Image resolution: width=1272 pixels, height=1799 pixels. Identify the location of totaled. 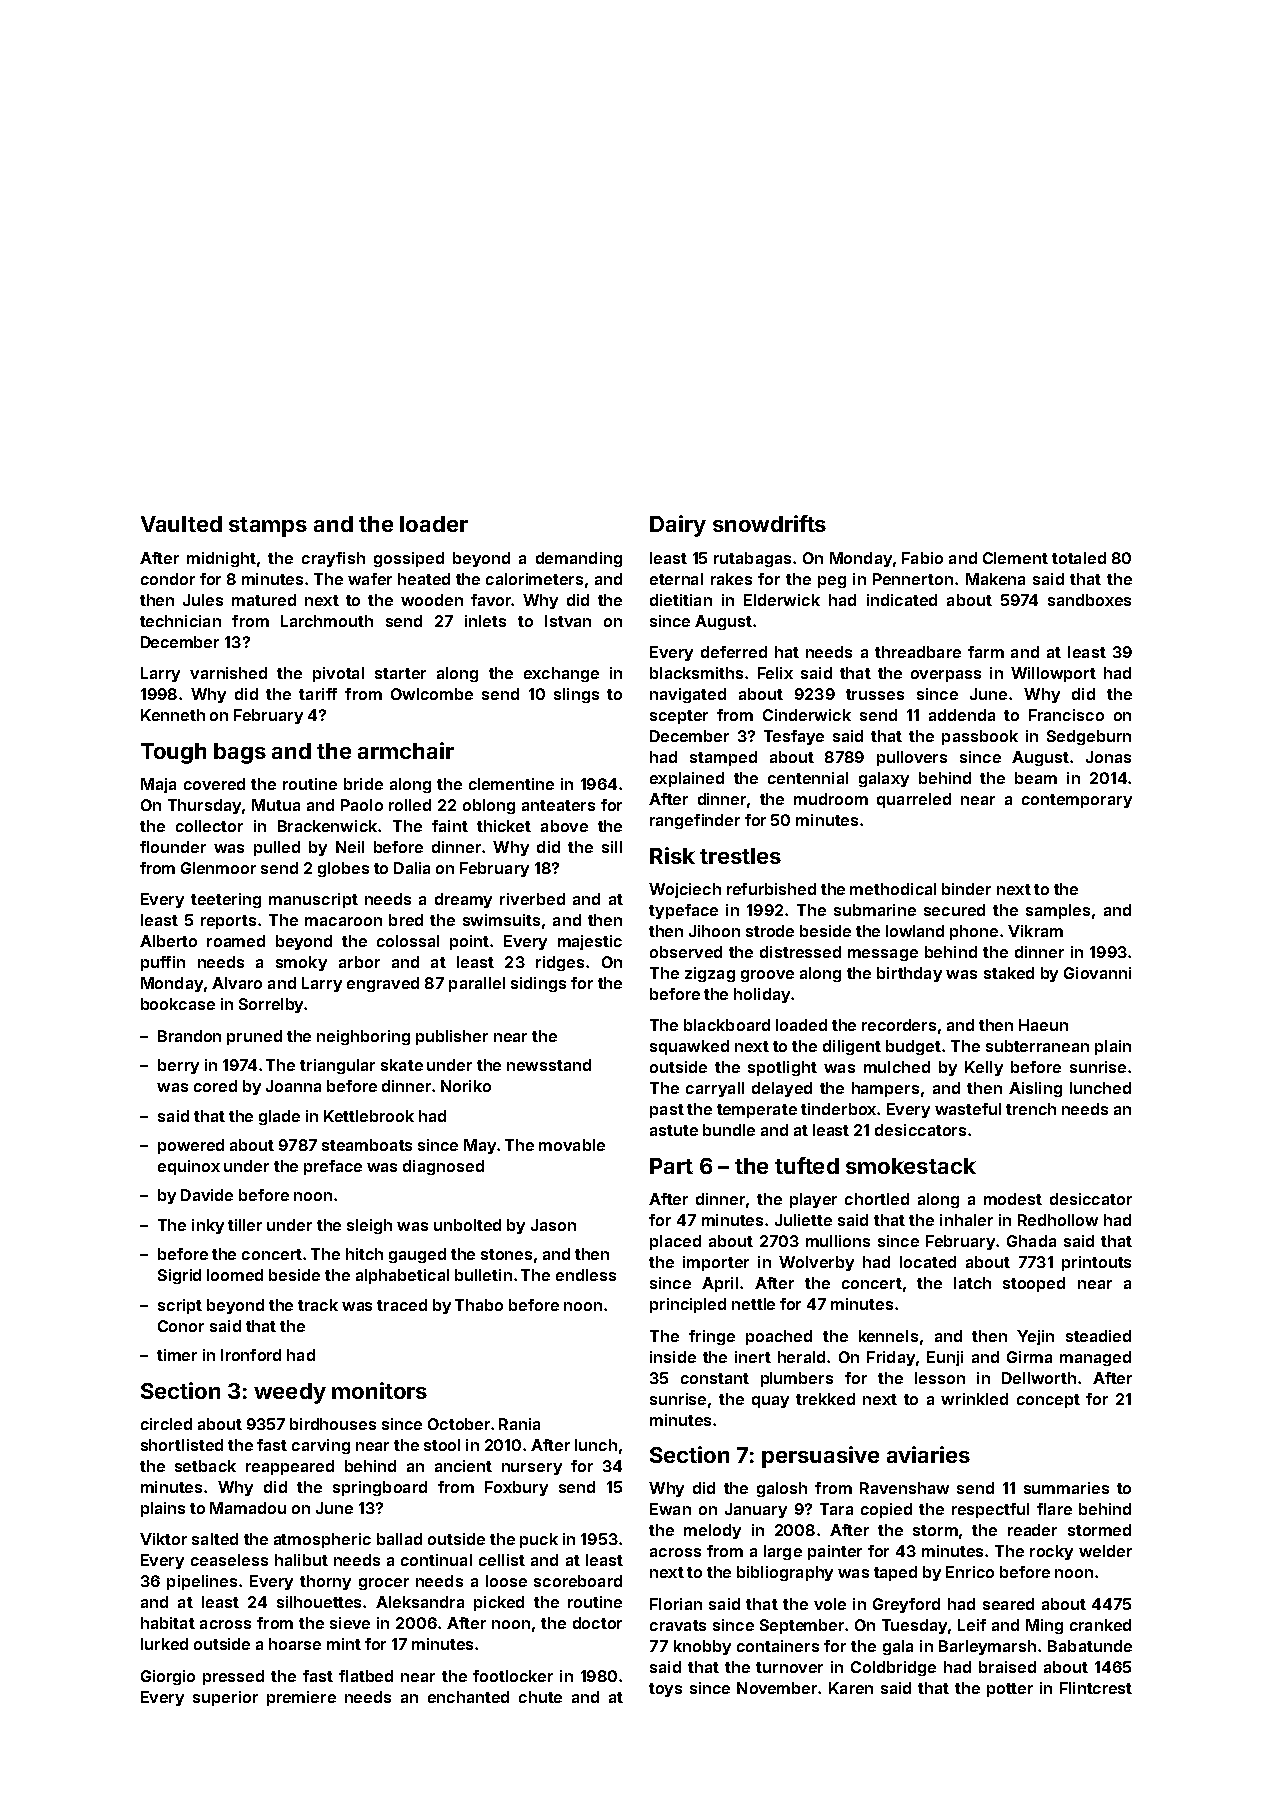
(1079, 558).
